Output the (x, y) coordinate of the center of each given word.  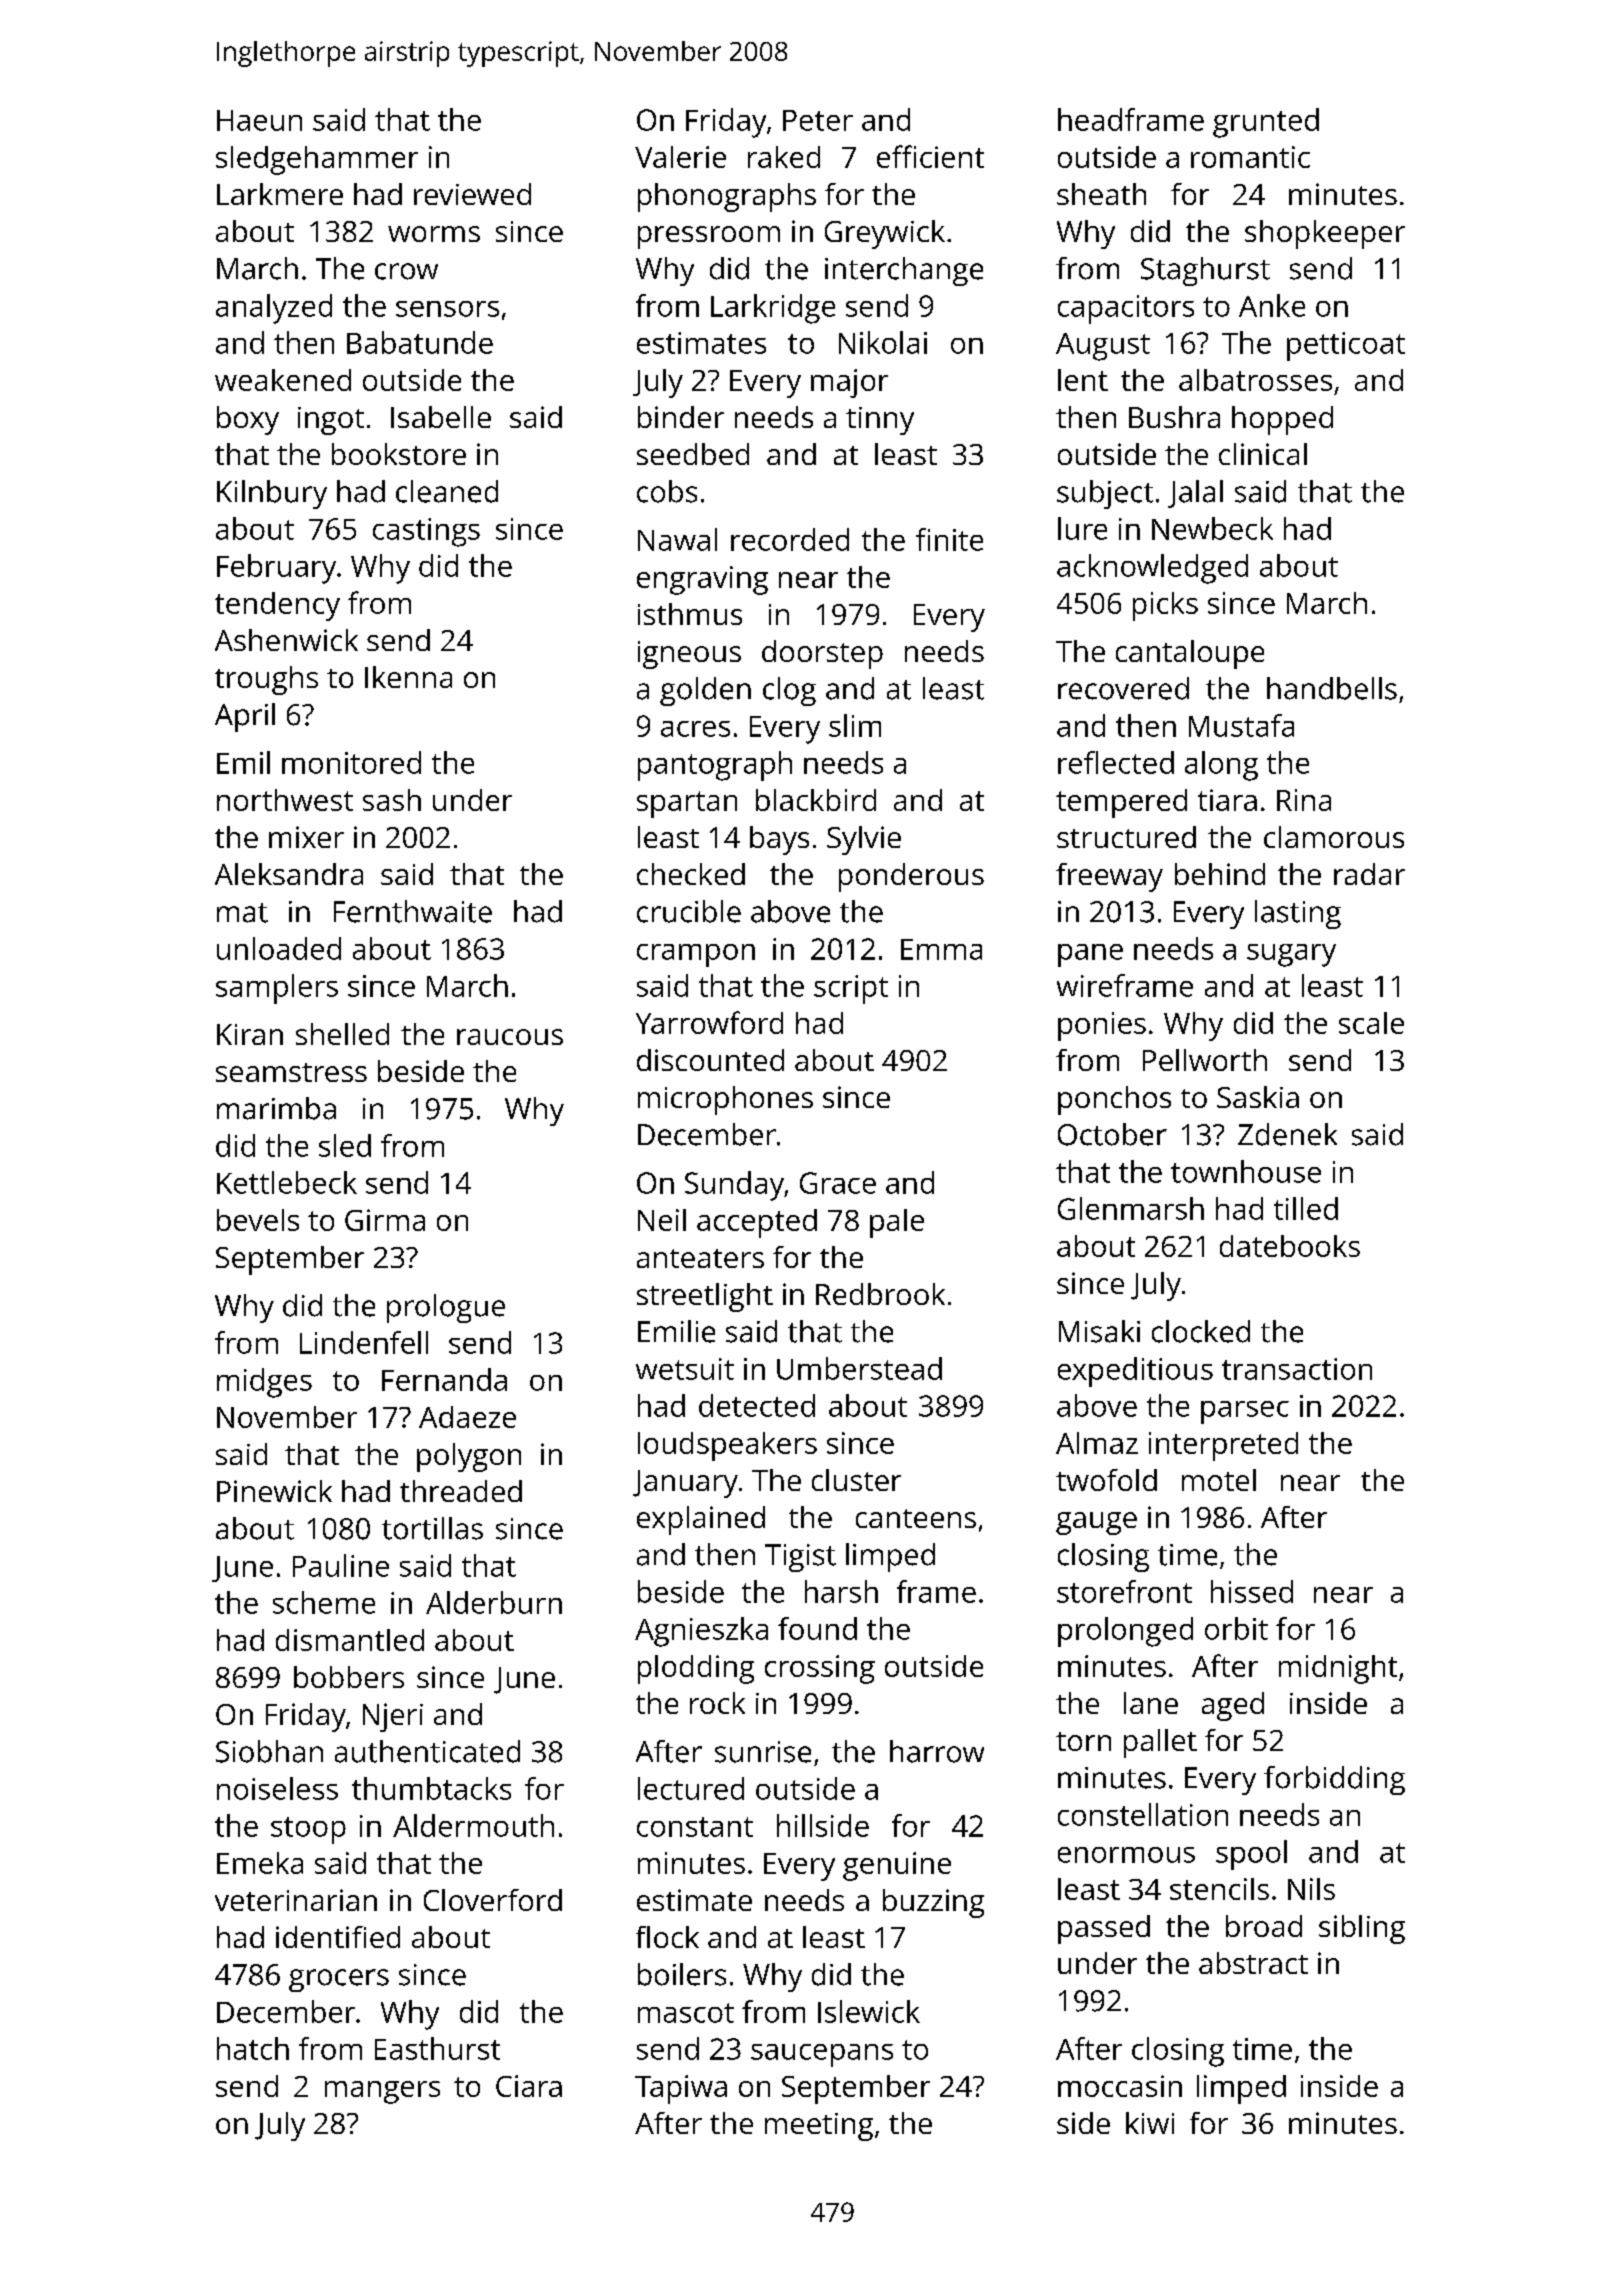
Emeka (260, 1863)
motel (1219, 1480)
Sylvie (864, 840)
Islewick (869, 2011)
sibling (1362, 1929)
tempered (1121, 803)
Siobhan (269, 1751)
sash (392, 800)
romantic (1250, 157)
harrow (937, 1751)
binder (681, 417)
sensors (447, 309)
